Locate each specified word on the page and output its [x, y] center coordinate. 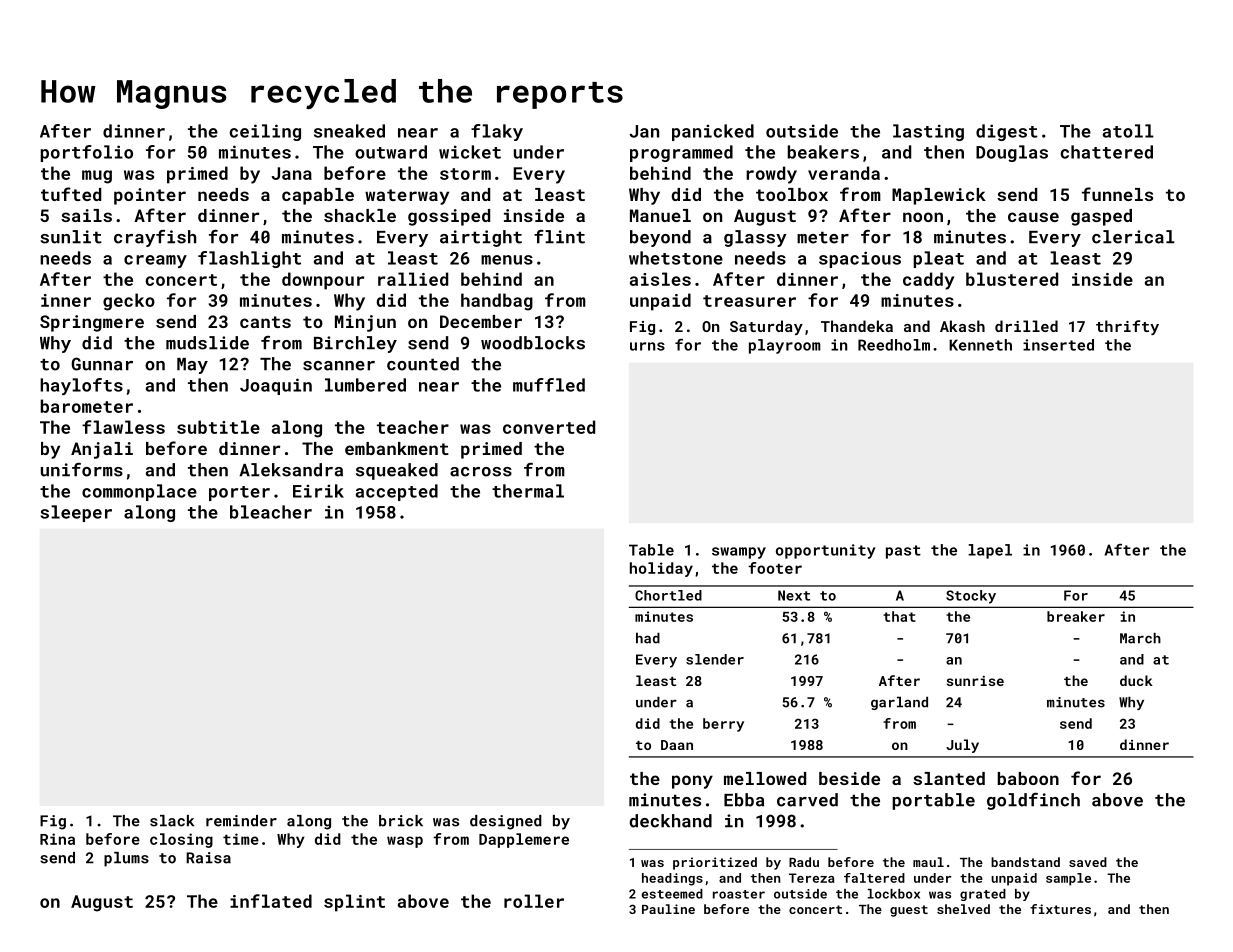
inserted [1058, 345]
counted [423, 364]
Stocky [971, 597]
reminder [241, 821]
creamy [155, 261]
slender [715, 659]
